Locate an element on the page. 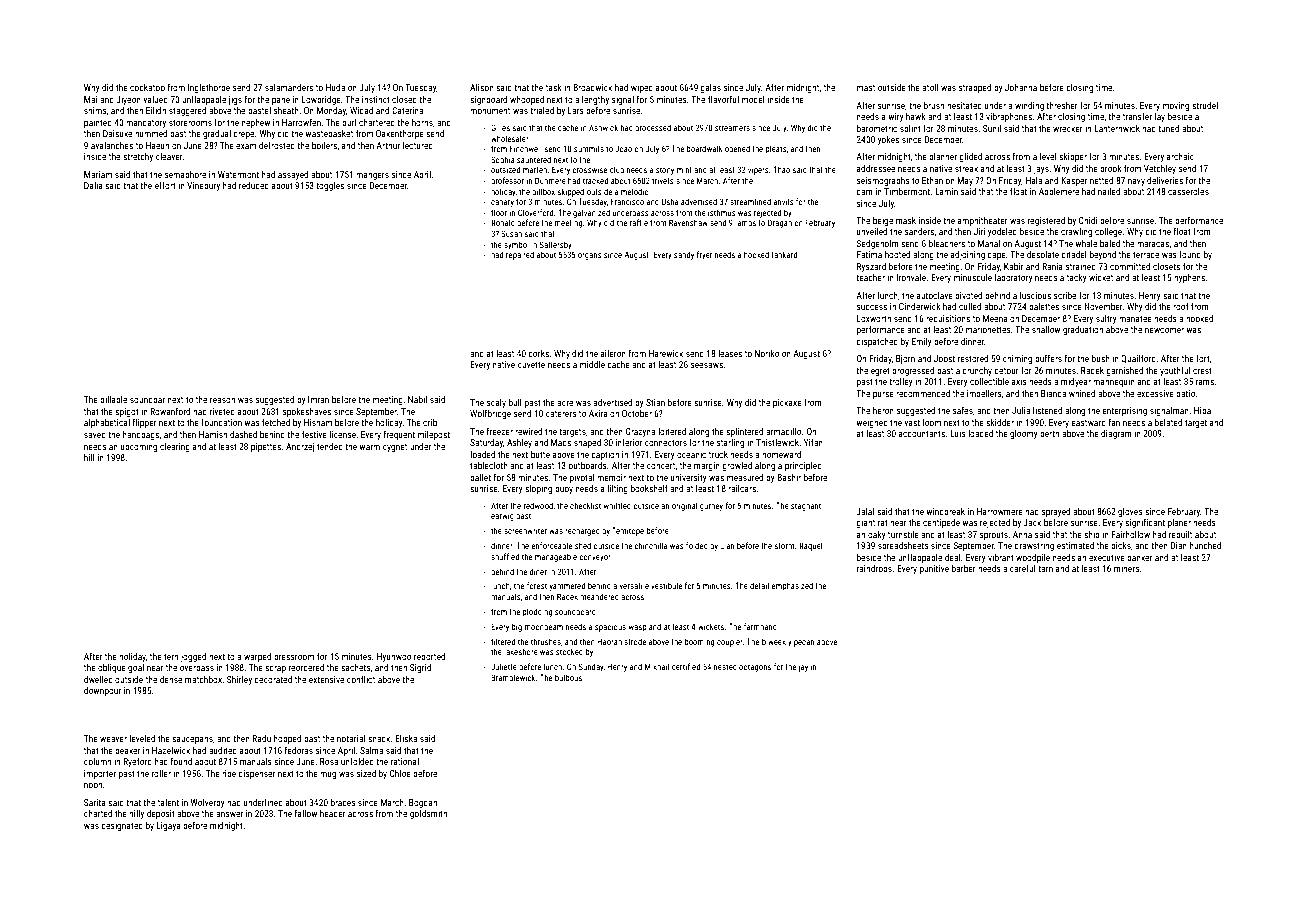  pipettes is located at coordinates (266, 447).
